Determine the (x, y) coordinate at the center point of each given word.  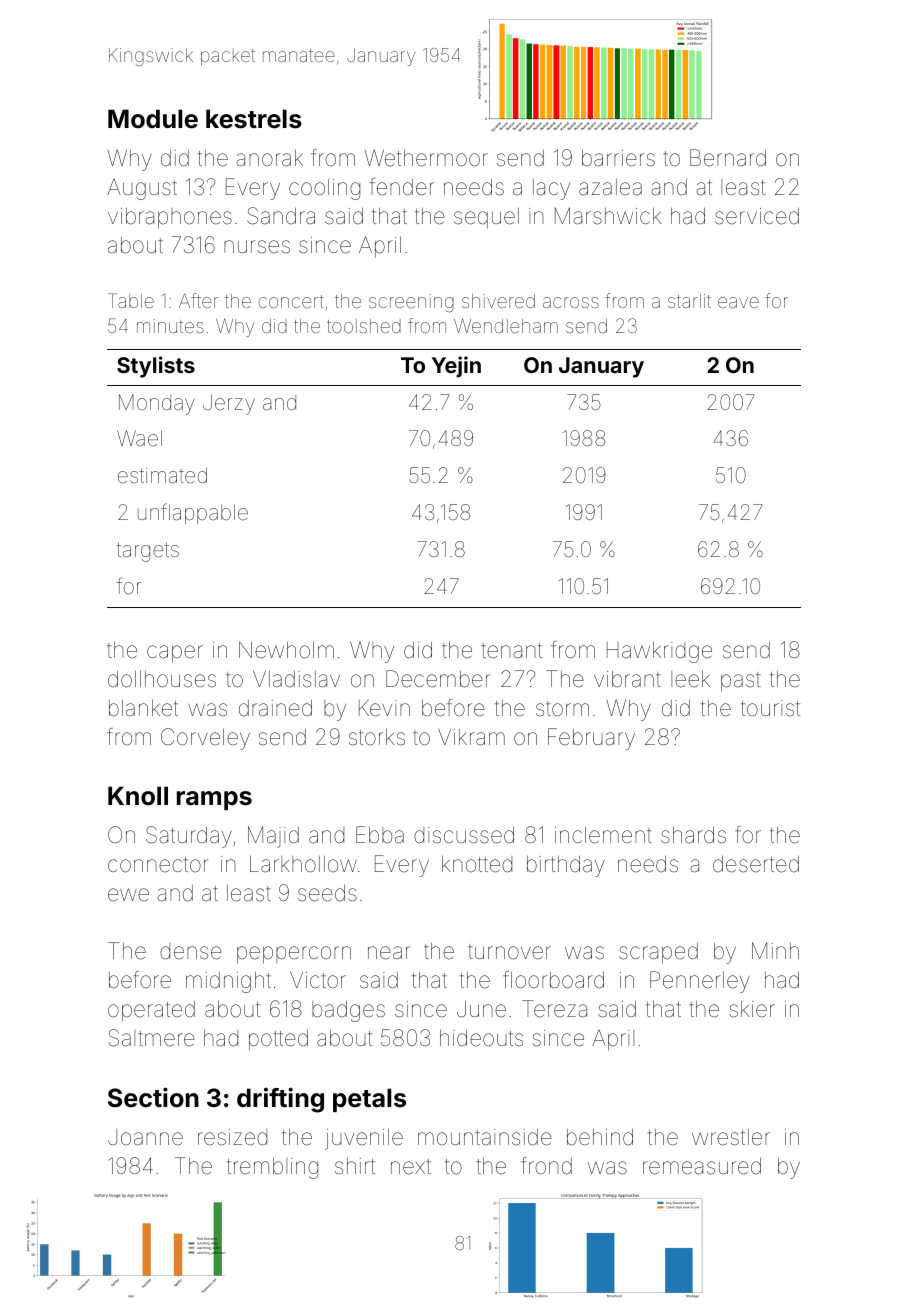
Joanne (145, 1137)
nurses (257, 247)
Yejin (456, 367)
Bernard (728, 158)
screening (411, 303)
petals (369, 1100)
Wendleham (506, 326)
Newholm (286, 649)
